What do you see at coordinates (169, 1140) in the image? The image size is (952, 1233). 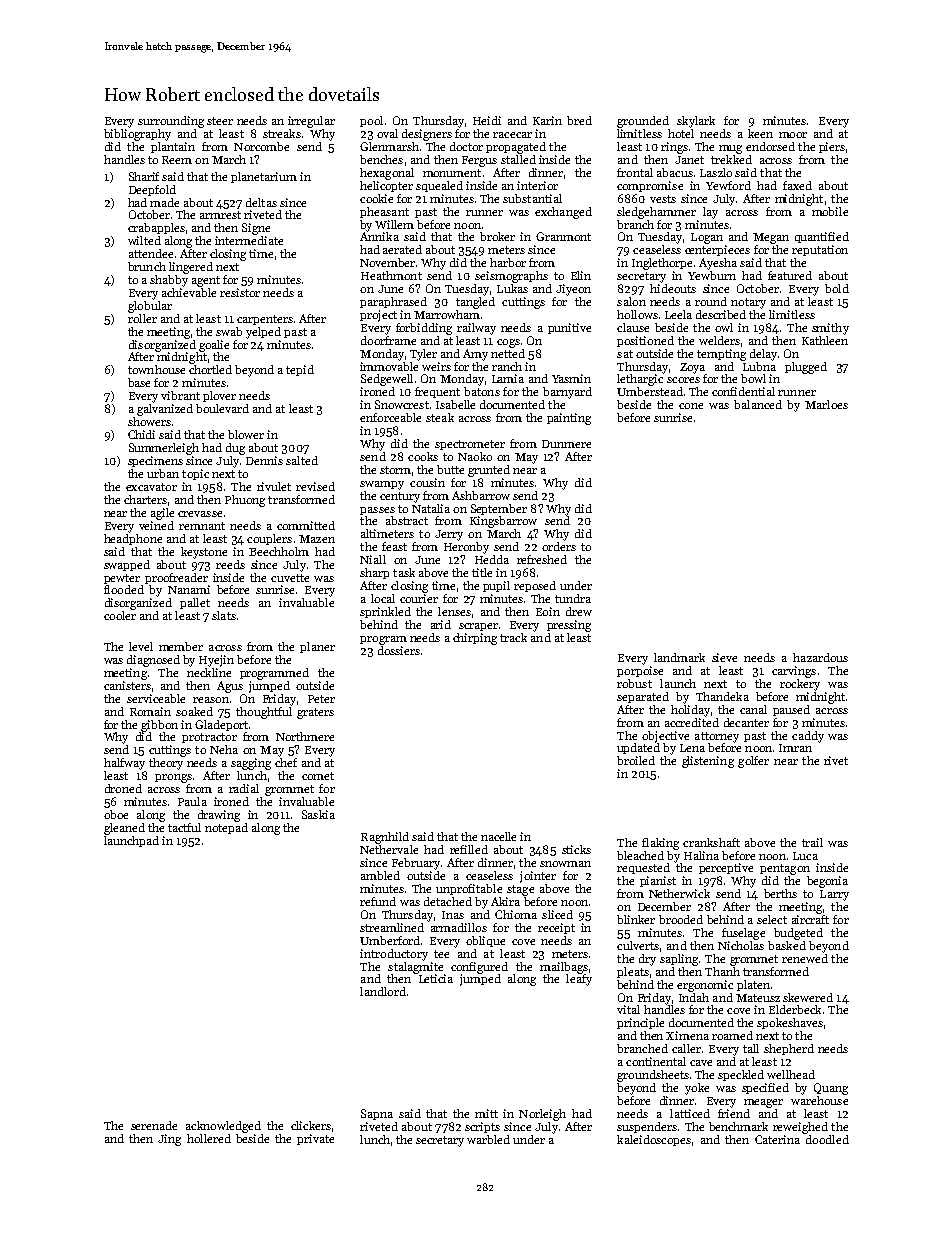 I see `Jing` at bounding box center [169, 1140].
